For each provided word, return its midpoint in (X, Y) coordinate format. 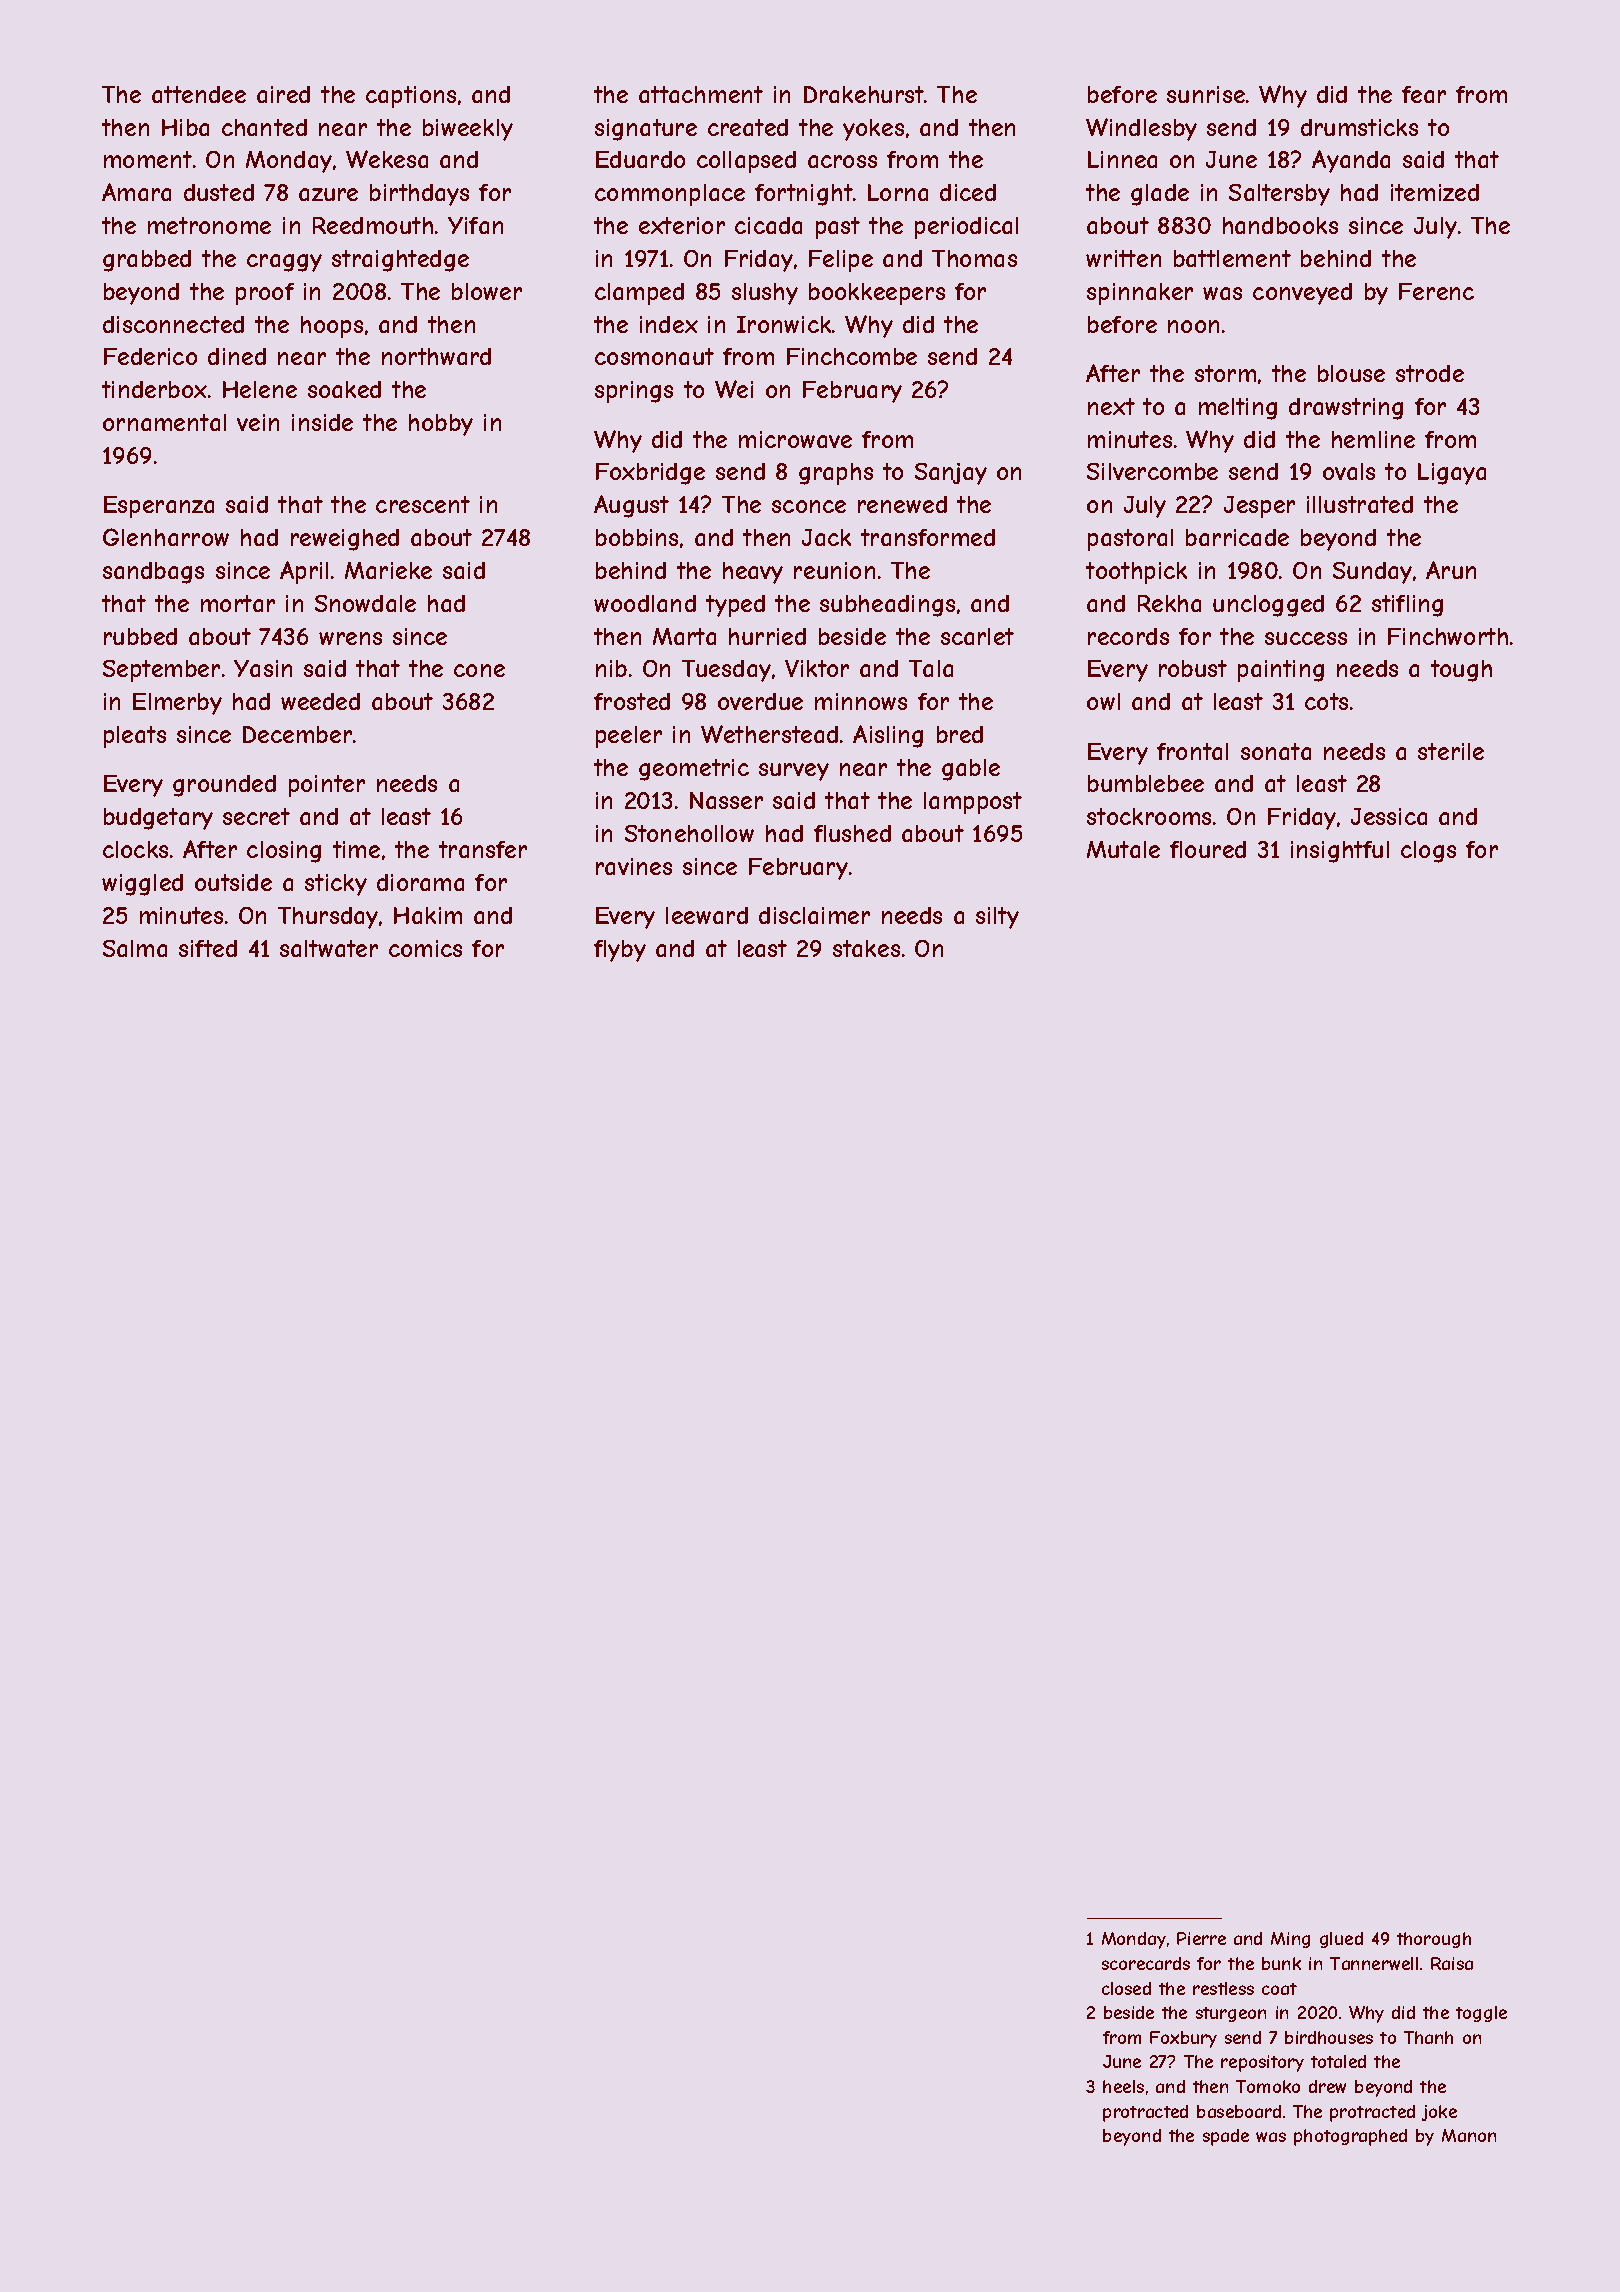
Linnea (1122, 159)
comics (425, 948)
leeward (707, 915)
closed (1126, 1988)
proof (265, 294)
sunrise (1206, 94)
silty (997, 918)
